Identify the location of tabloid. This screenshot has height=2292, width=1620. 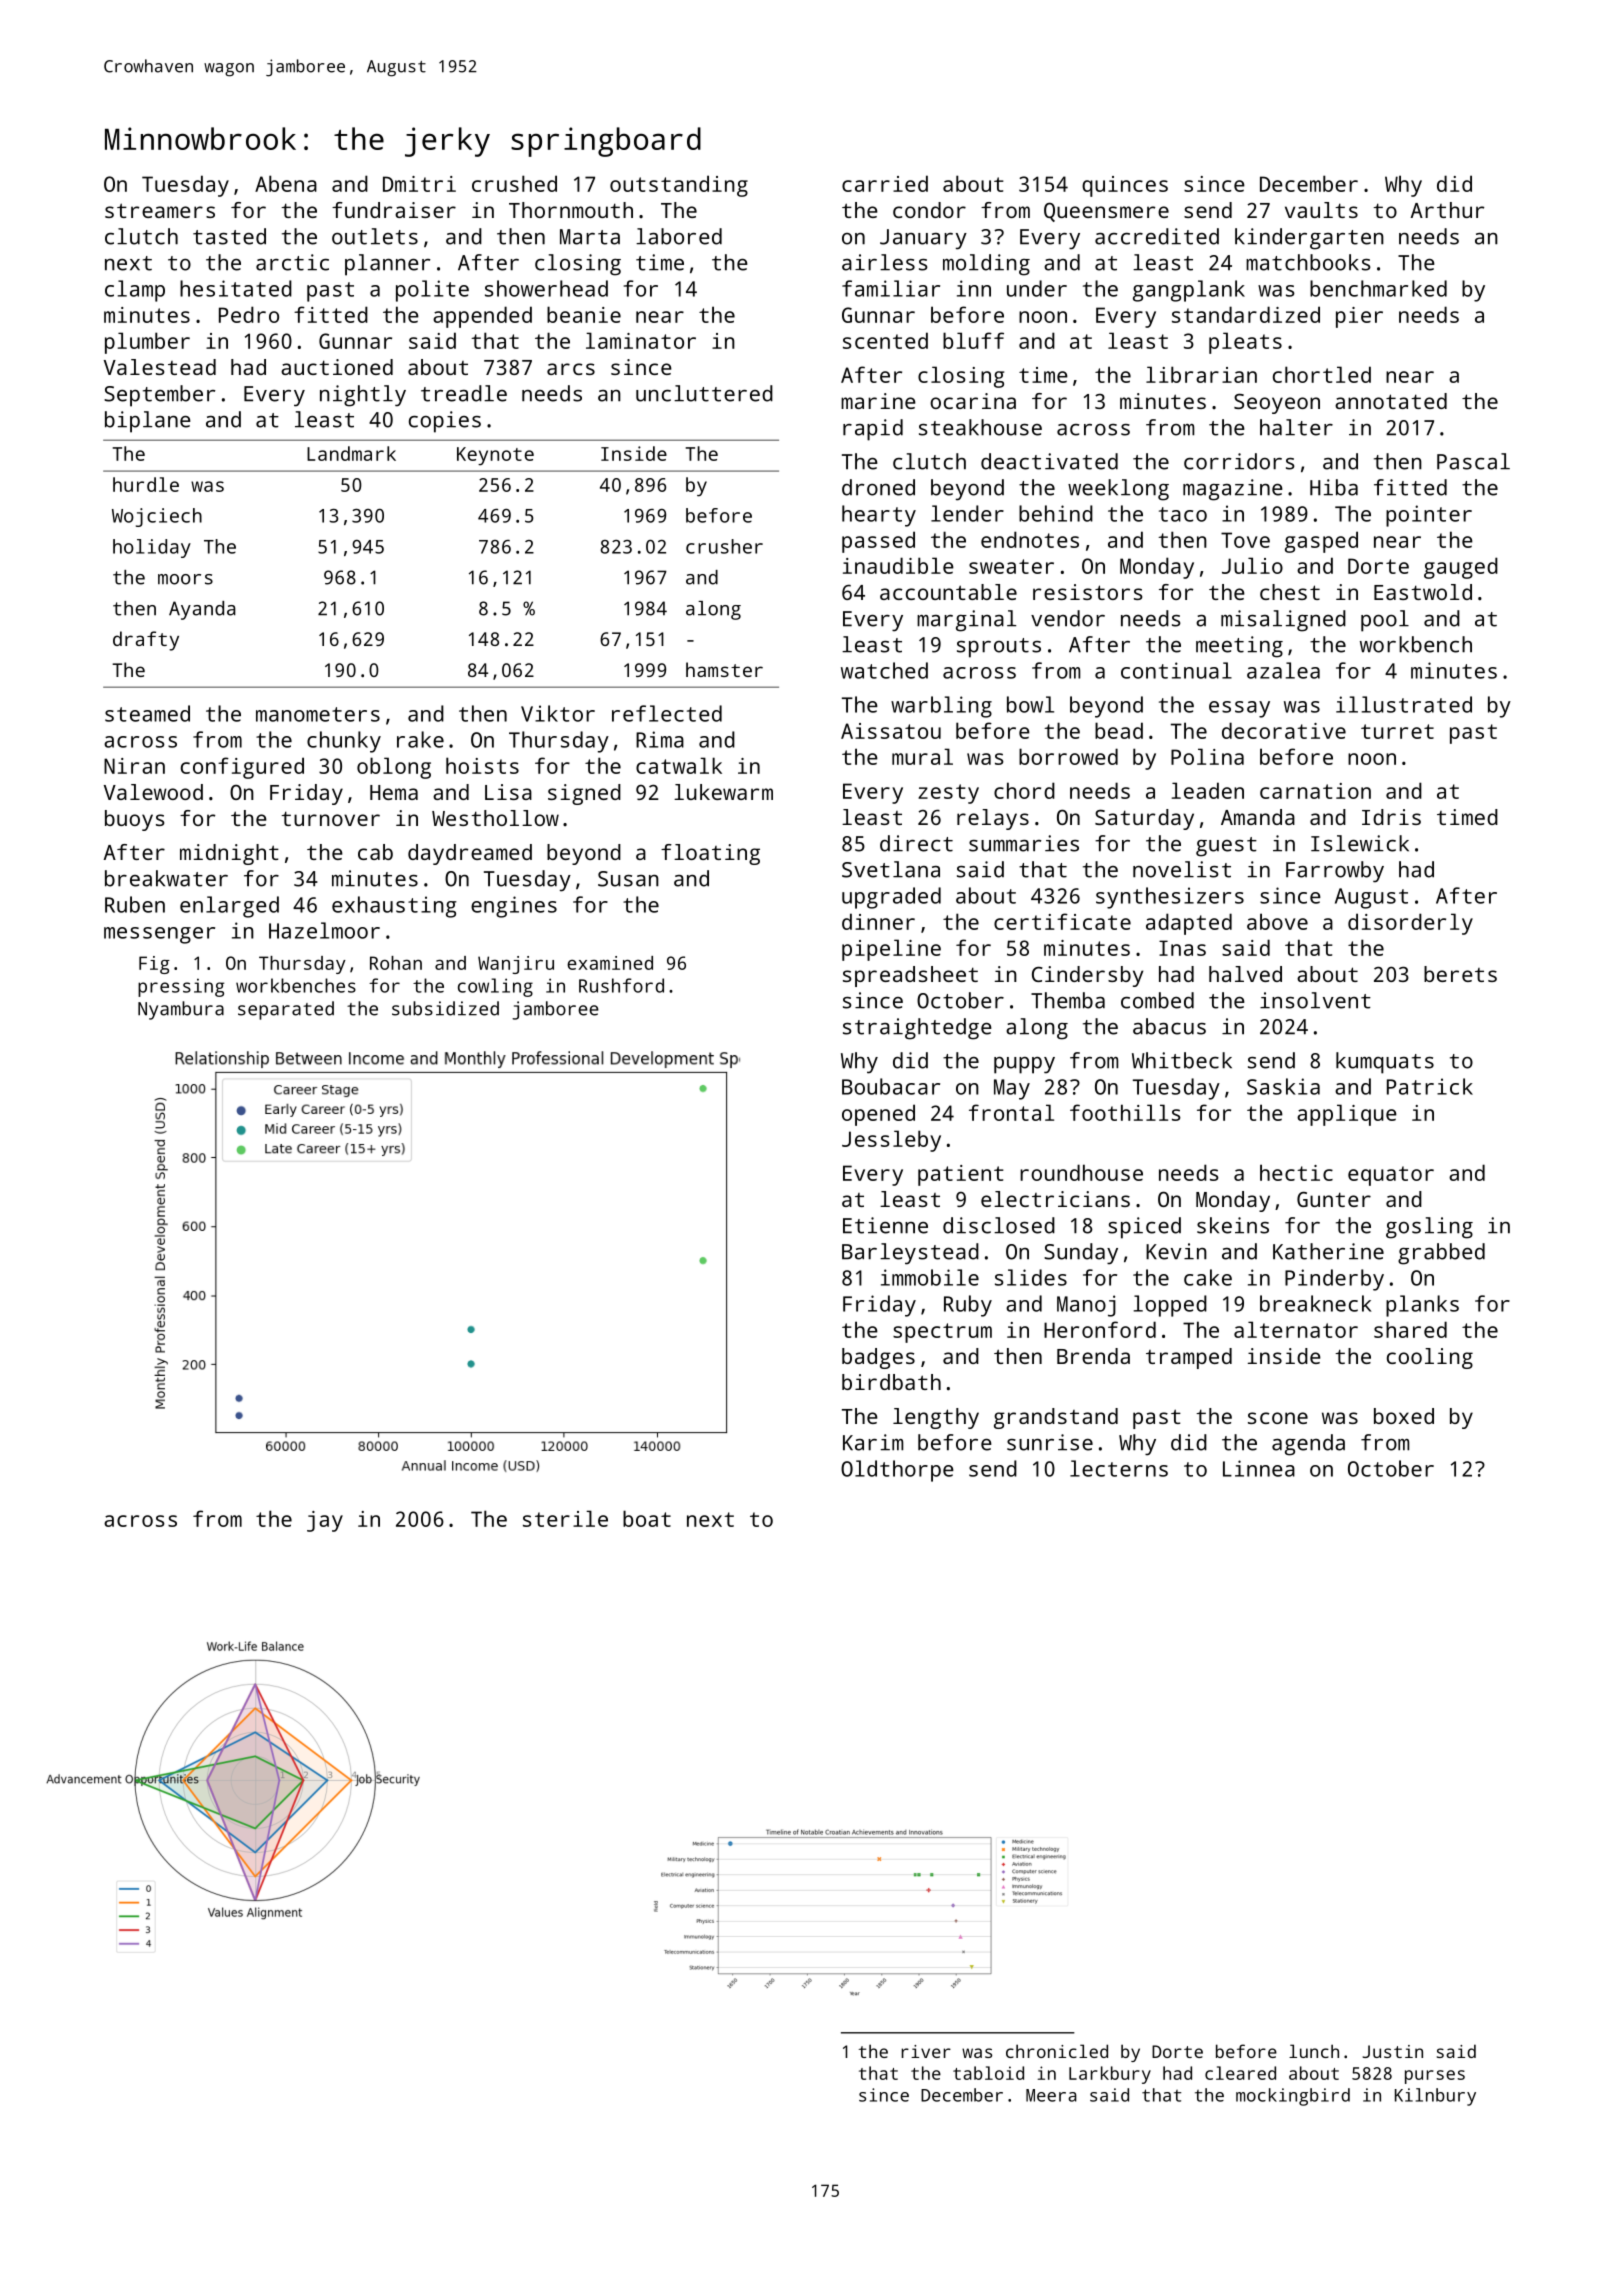
(988, 2073).
